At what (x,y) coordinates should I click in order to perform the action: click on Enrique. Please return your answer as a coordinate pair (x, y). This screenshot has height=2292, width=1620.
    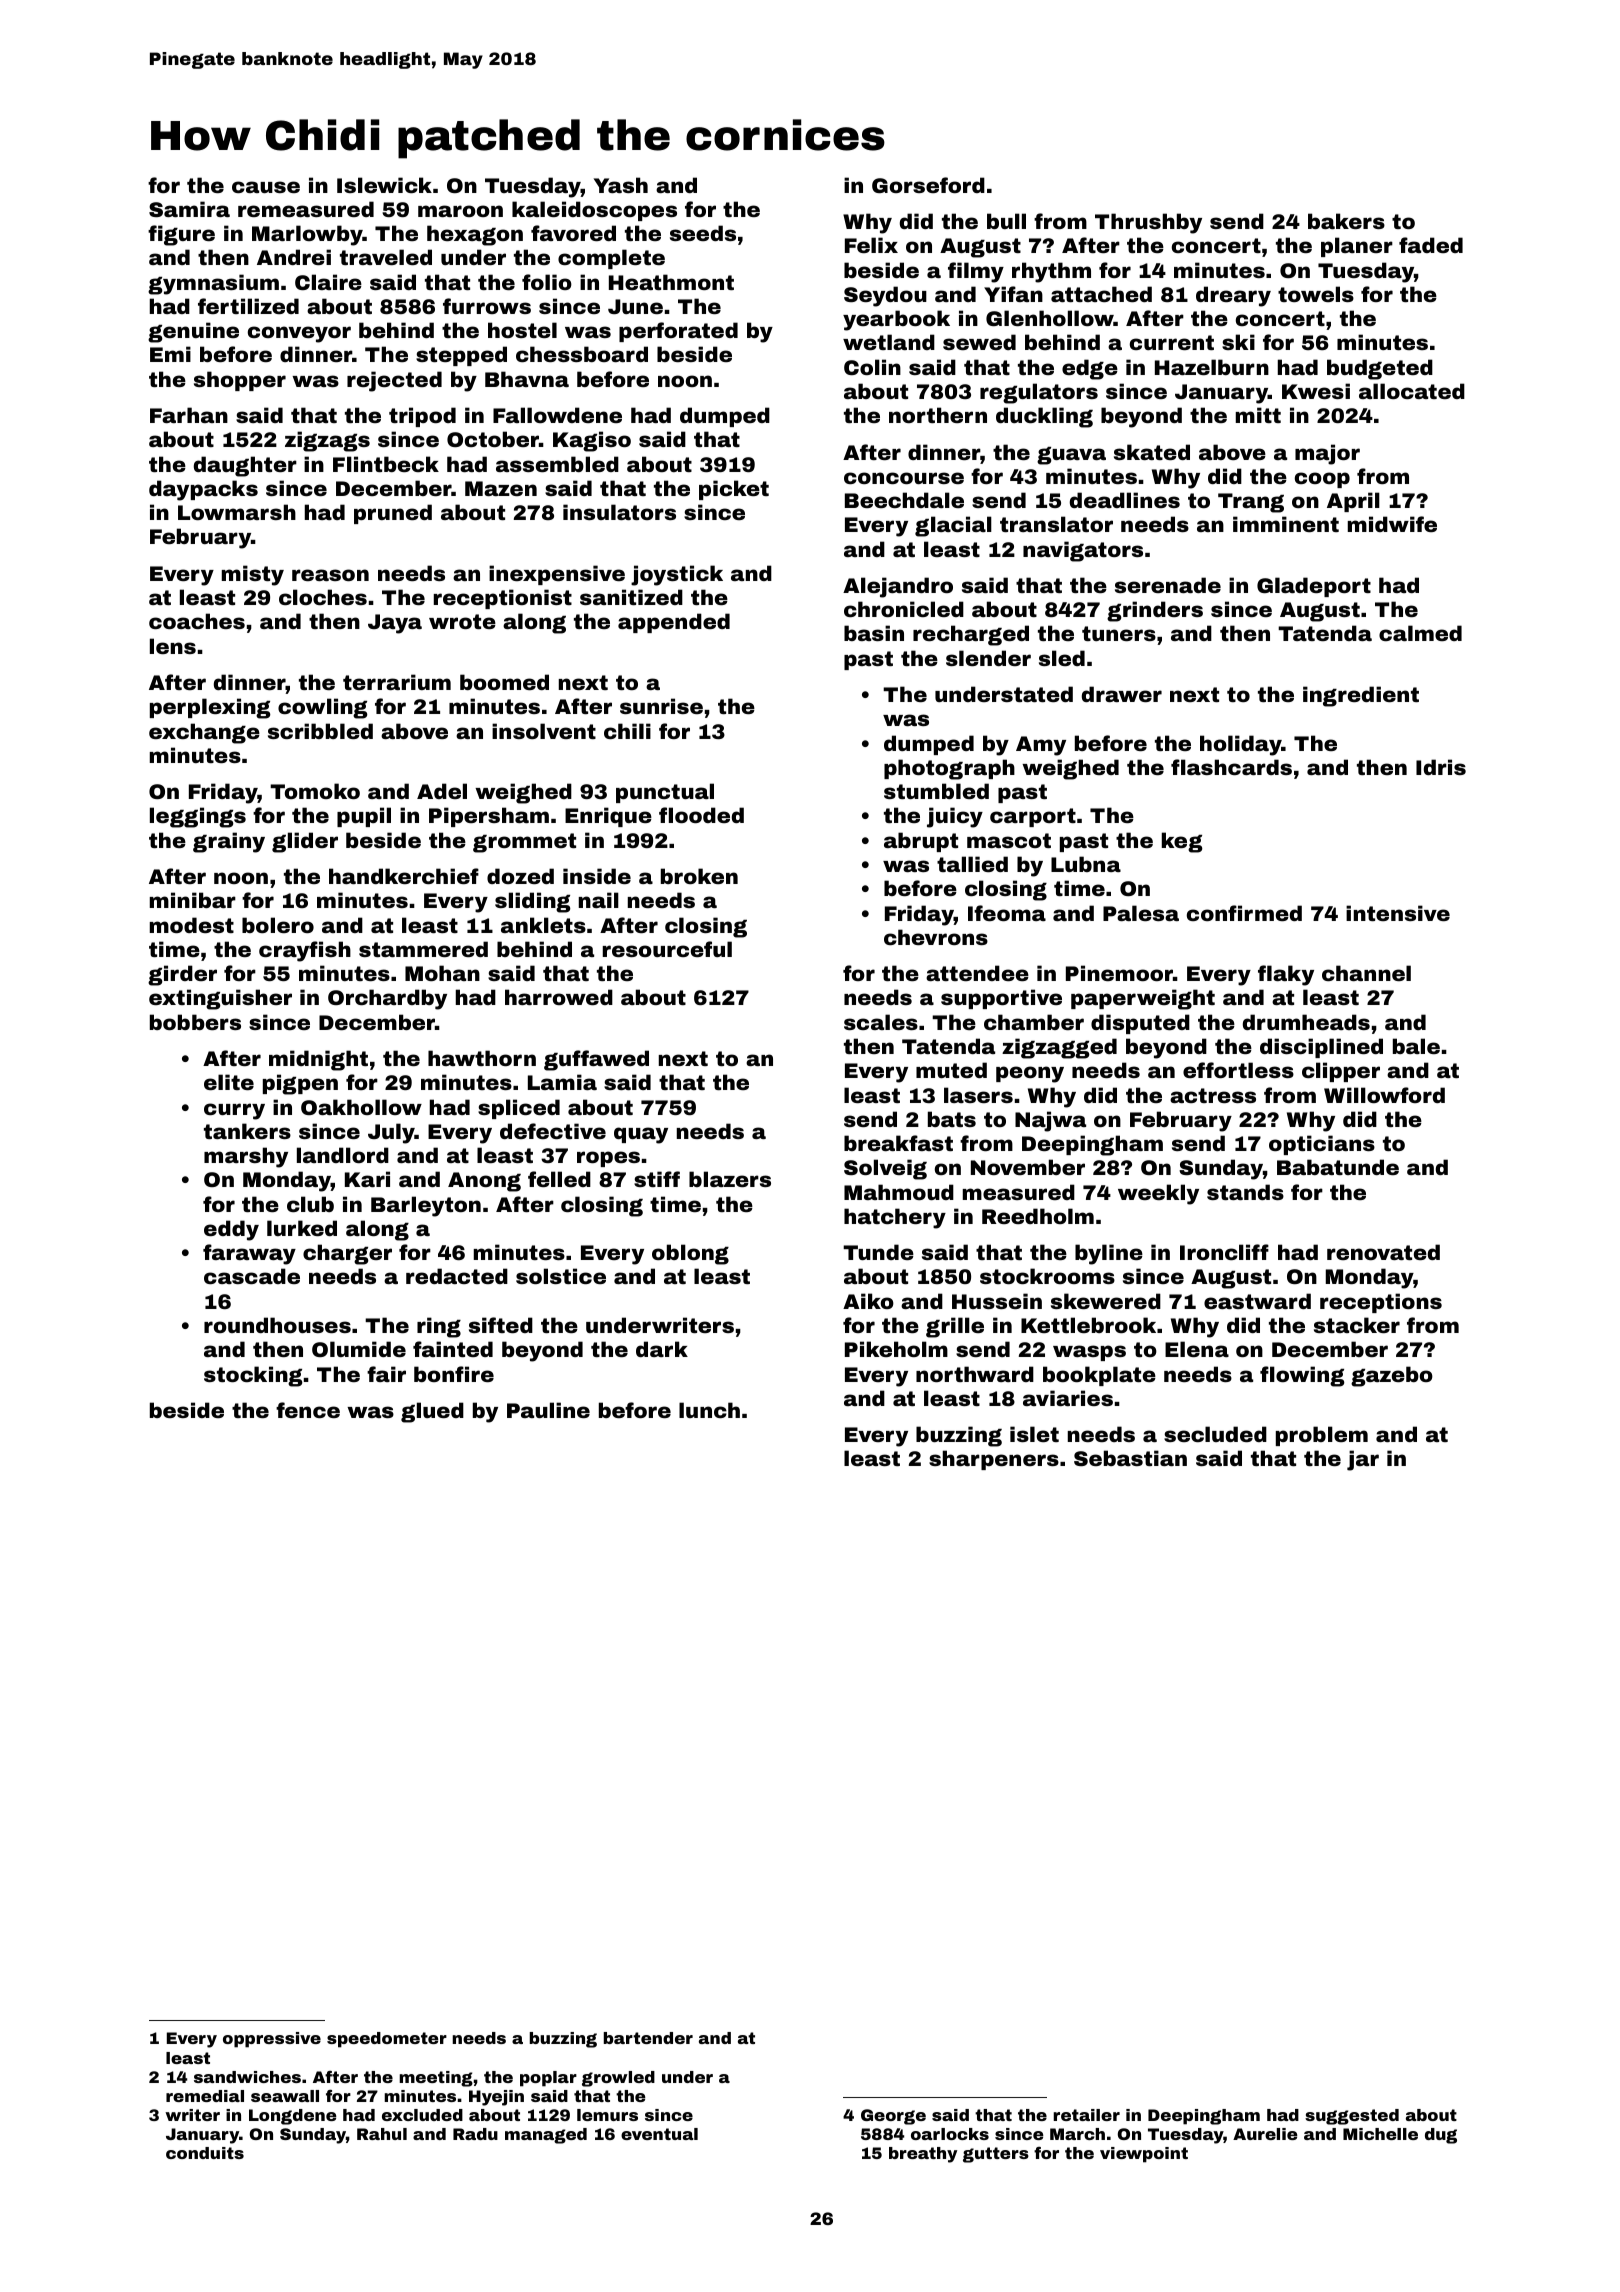
    Looking at the image, I should click on (608, 817).
